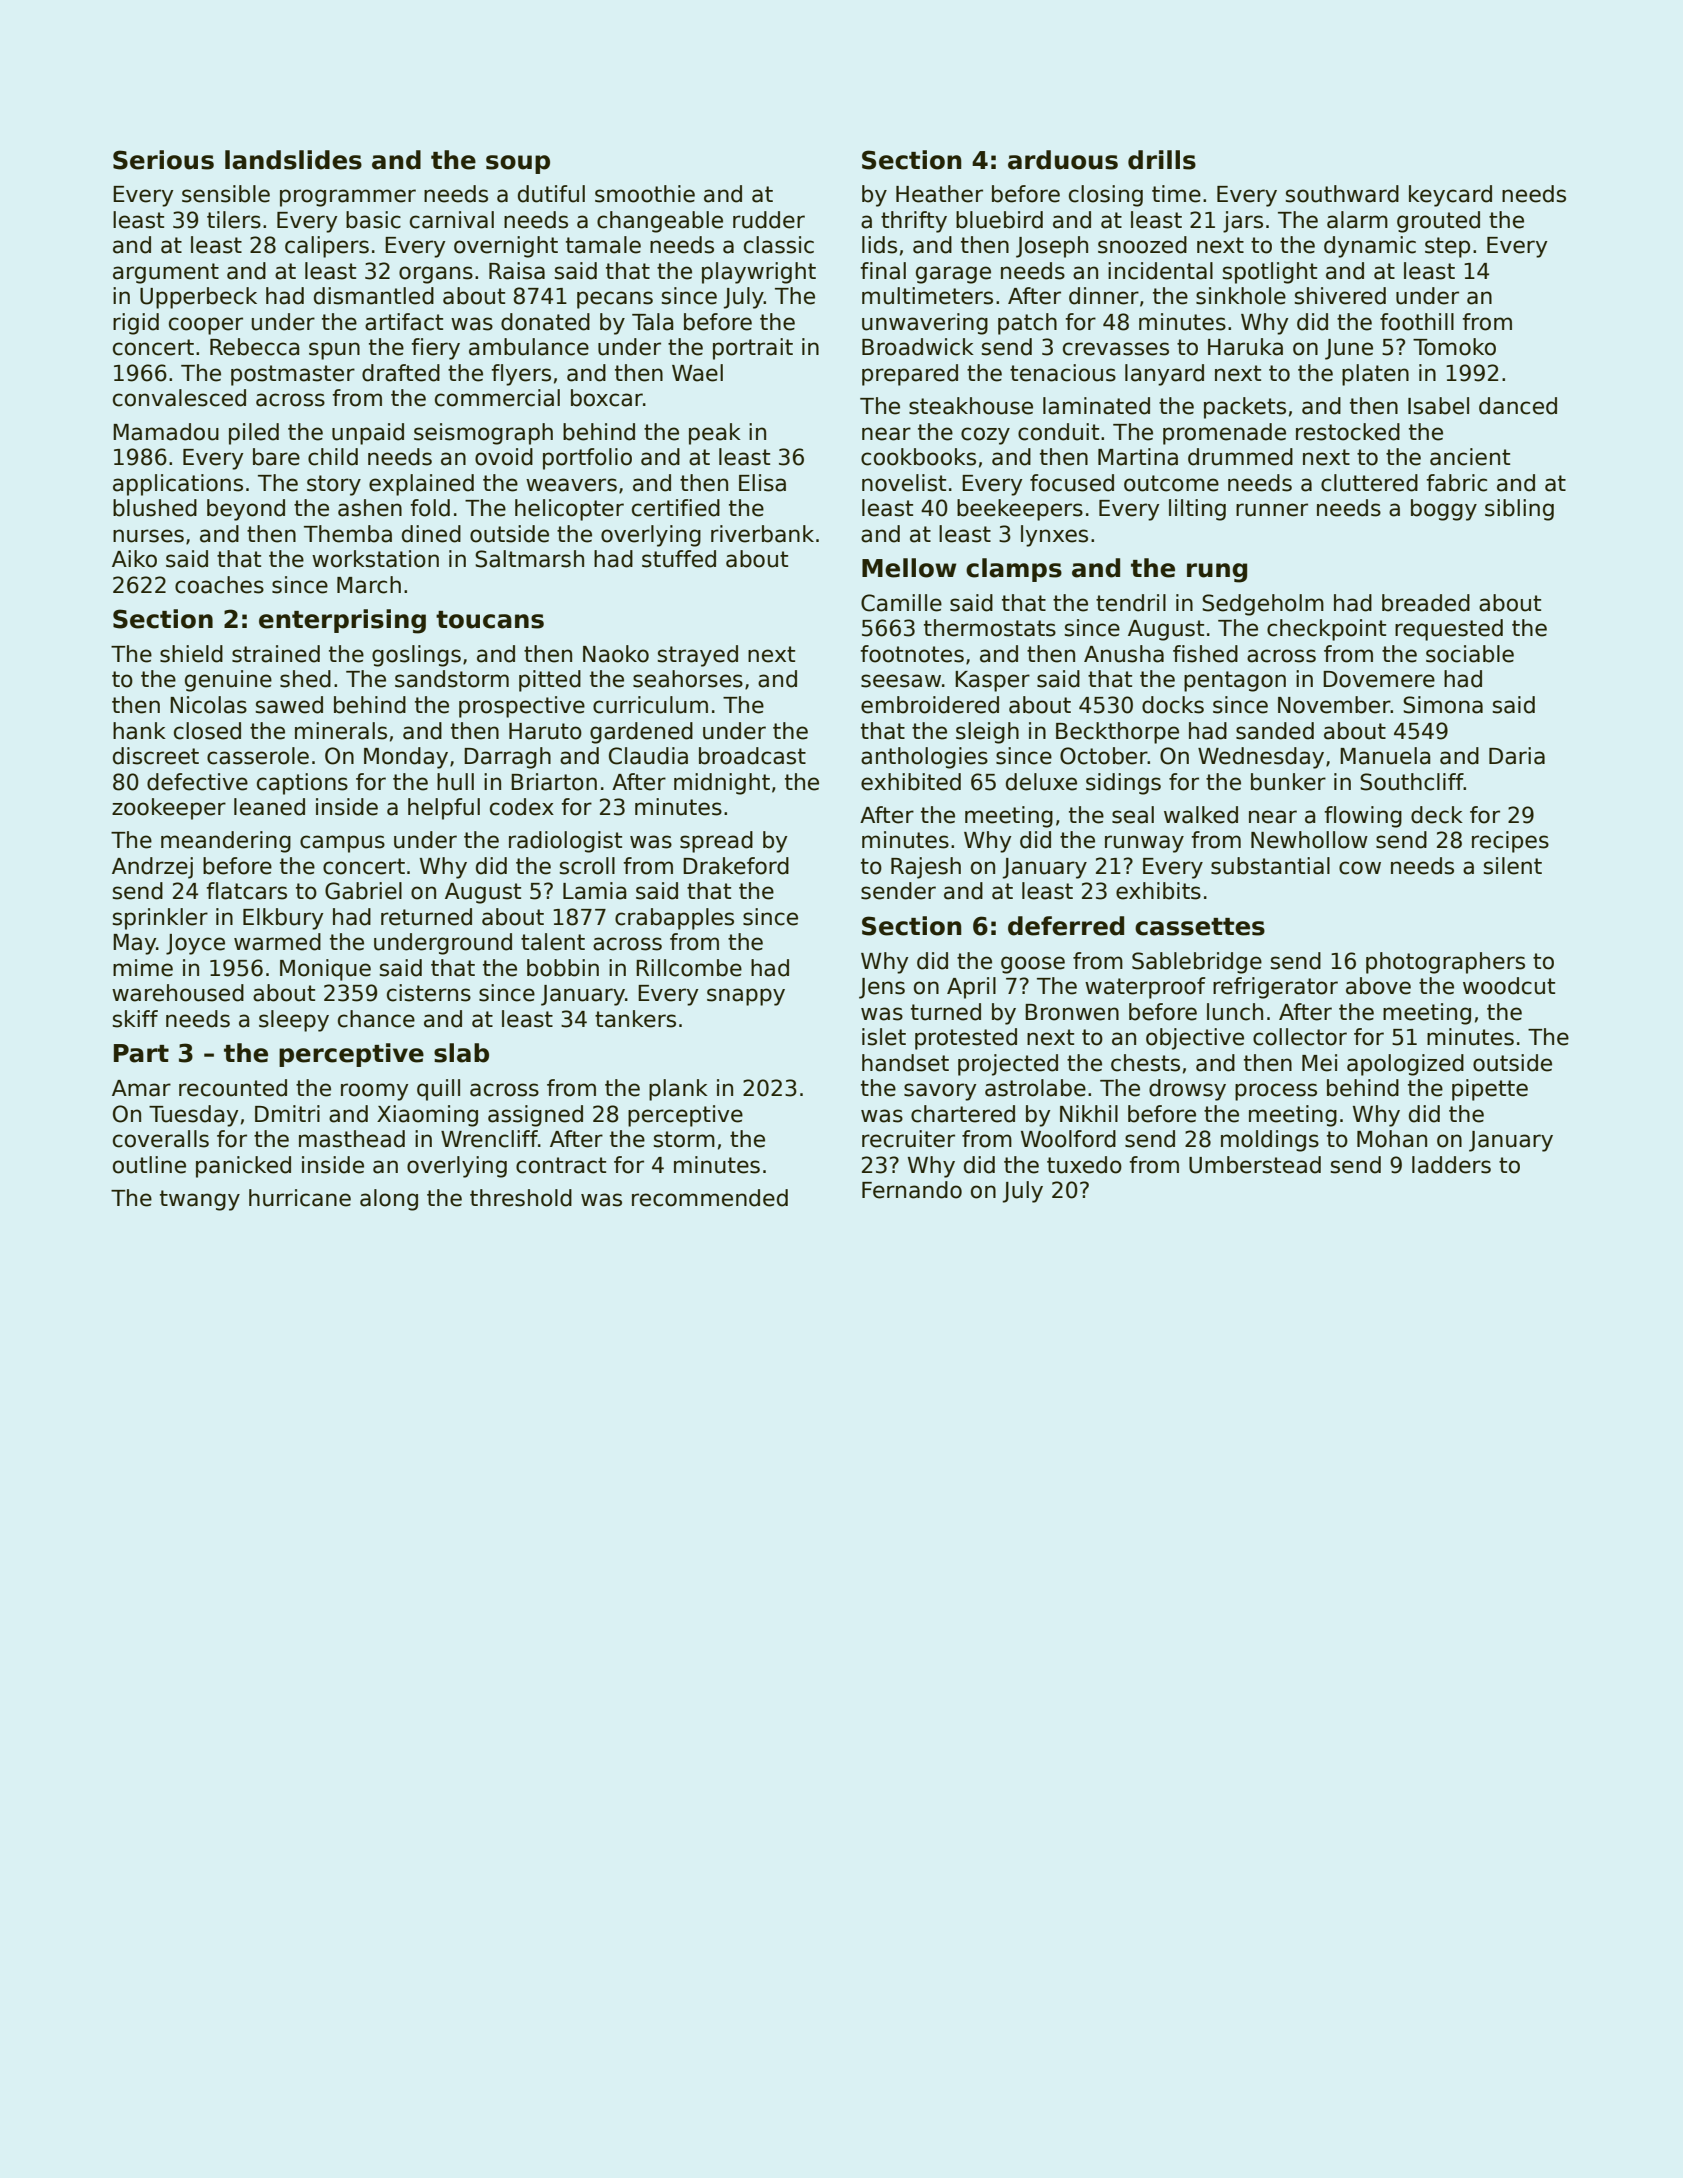 The image size is (1683, 2178). I want to click on Daria, so click(1517, 756).
